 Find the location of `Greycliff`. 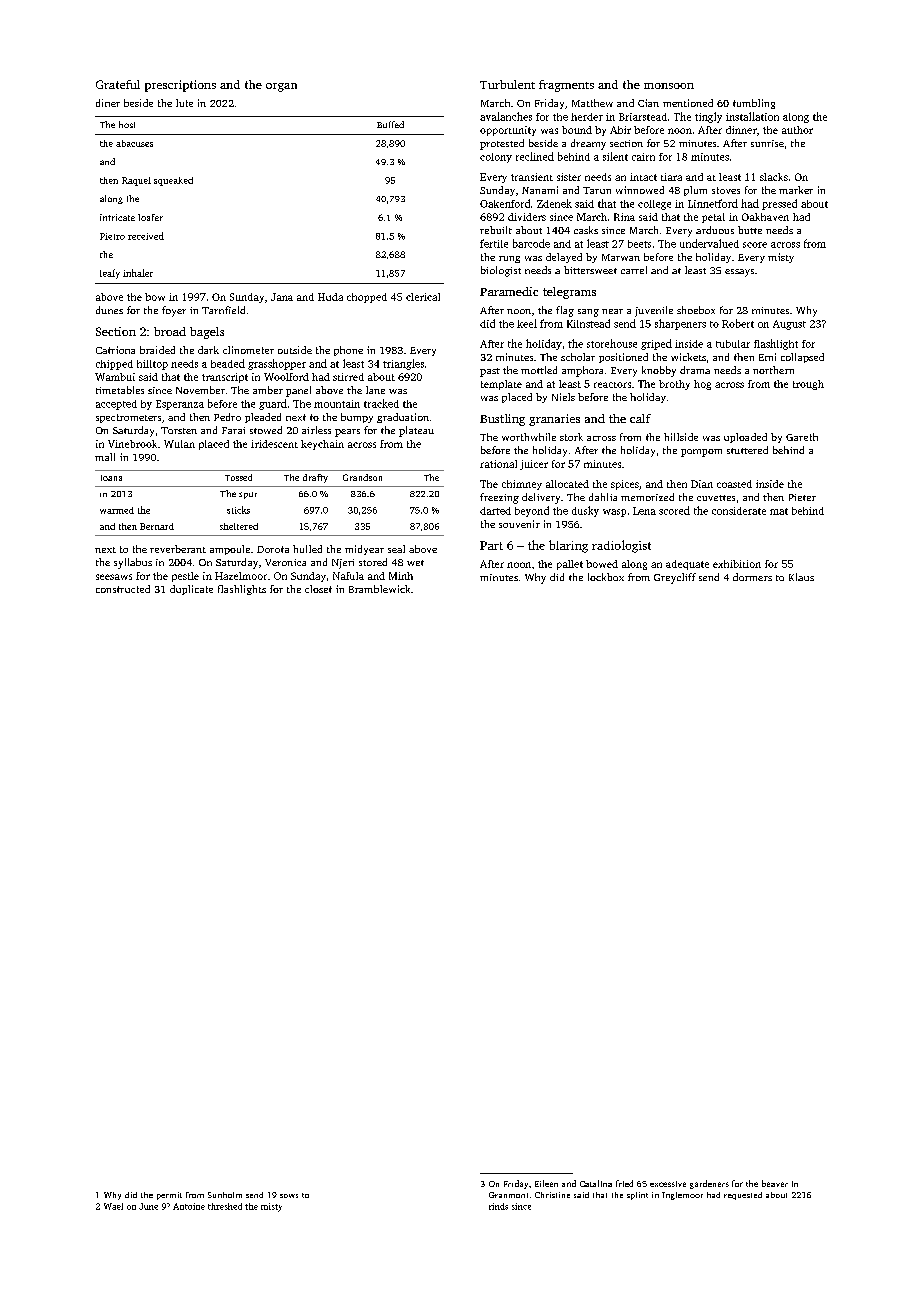

Greycliff is located at coordinates (675, 578).
